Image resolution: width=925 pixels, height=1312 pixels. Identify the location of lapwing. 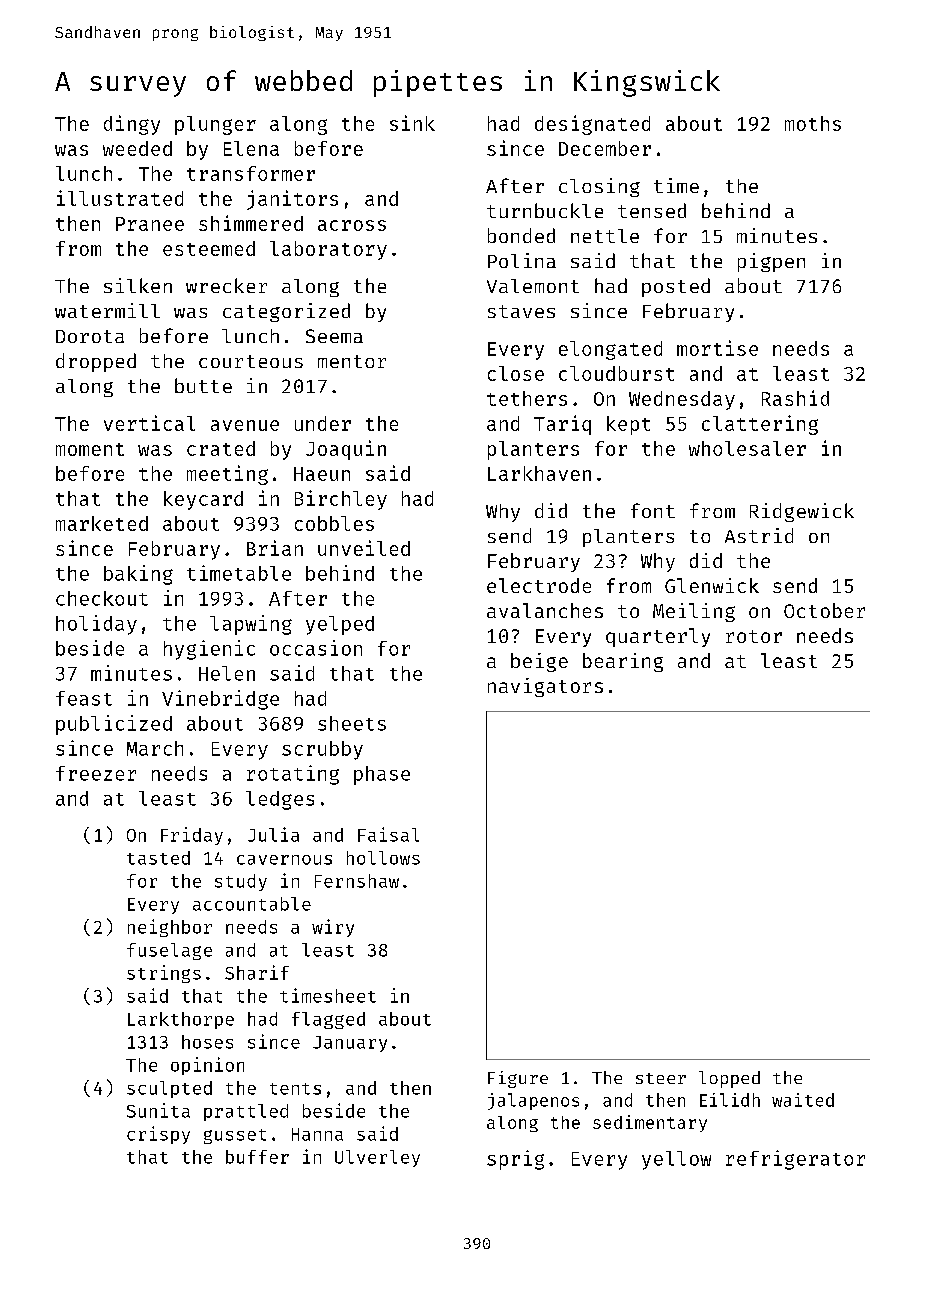
(251, 625).
